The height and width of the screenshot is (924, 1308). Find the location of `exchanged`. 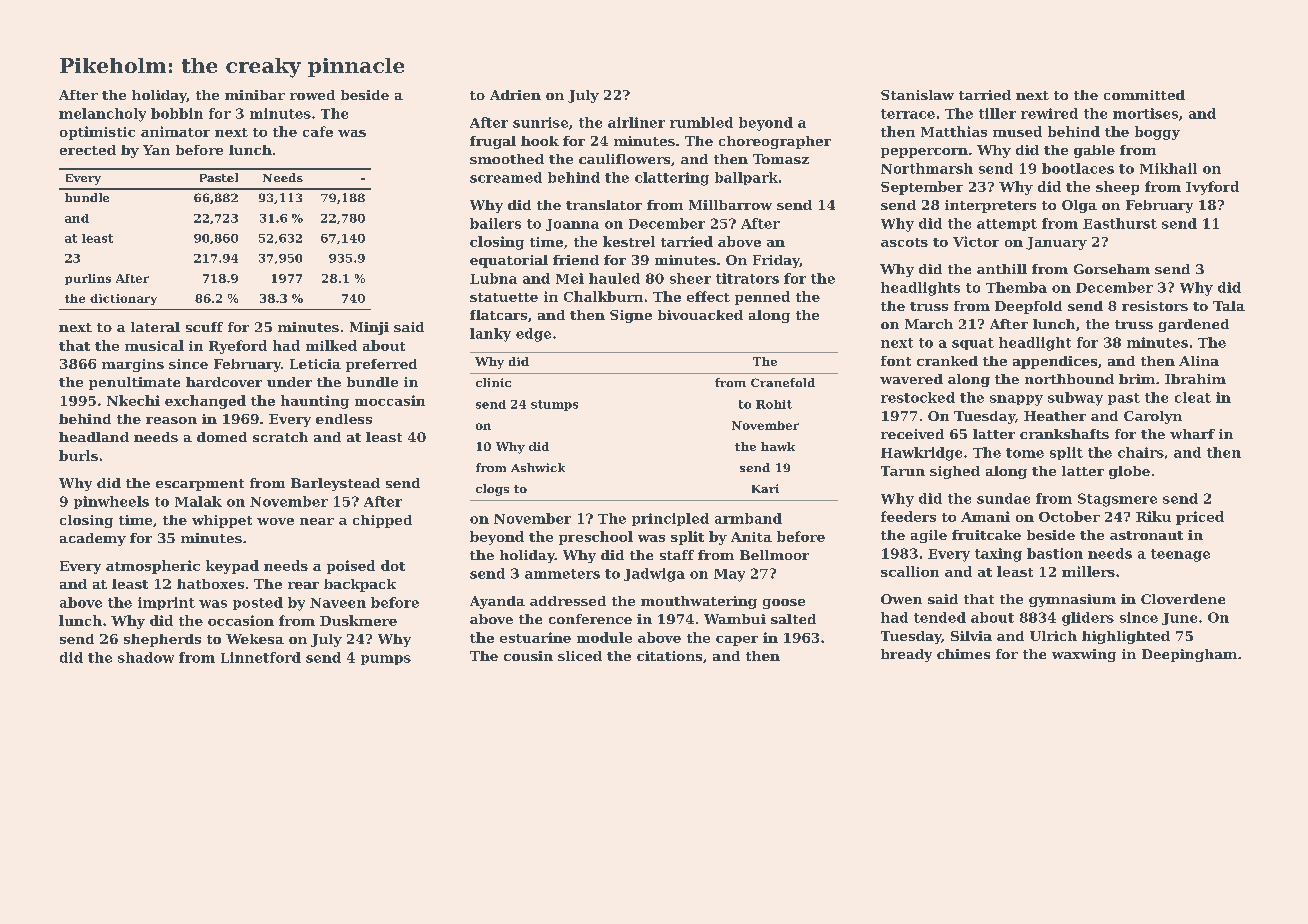

exchanged is located at coordinates (205, 402).
